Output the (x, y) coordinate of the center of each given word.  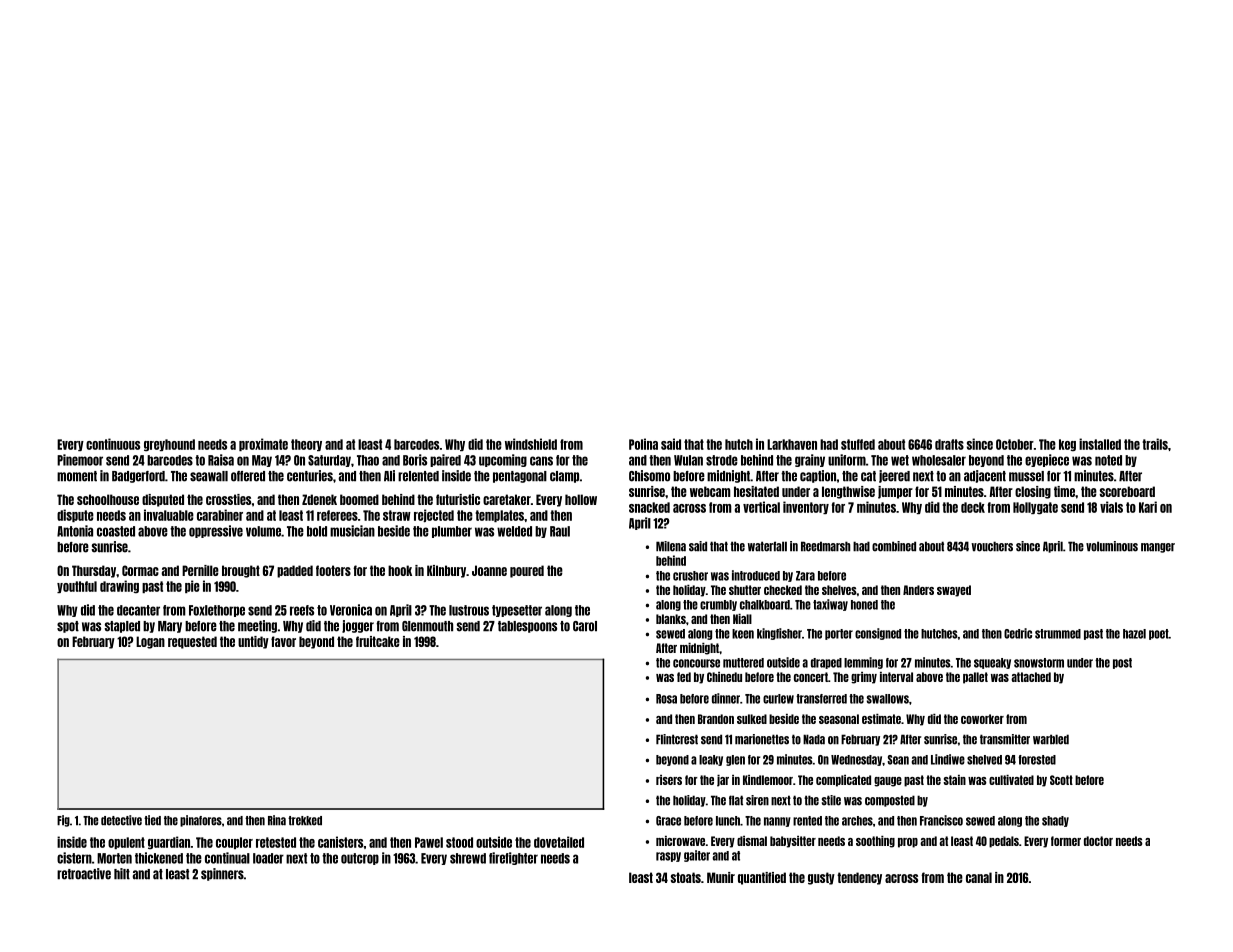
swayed (954, 591)
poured (527, 571)
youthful (77, 587)
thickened (159, 858)
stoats (686, 877)
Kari (1148, 507)
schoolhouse (108, 499)
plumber (452, 532)
